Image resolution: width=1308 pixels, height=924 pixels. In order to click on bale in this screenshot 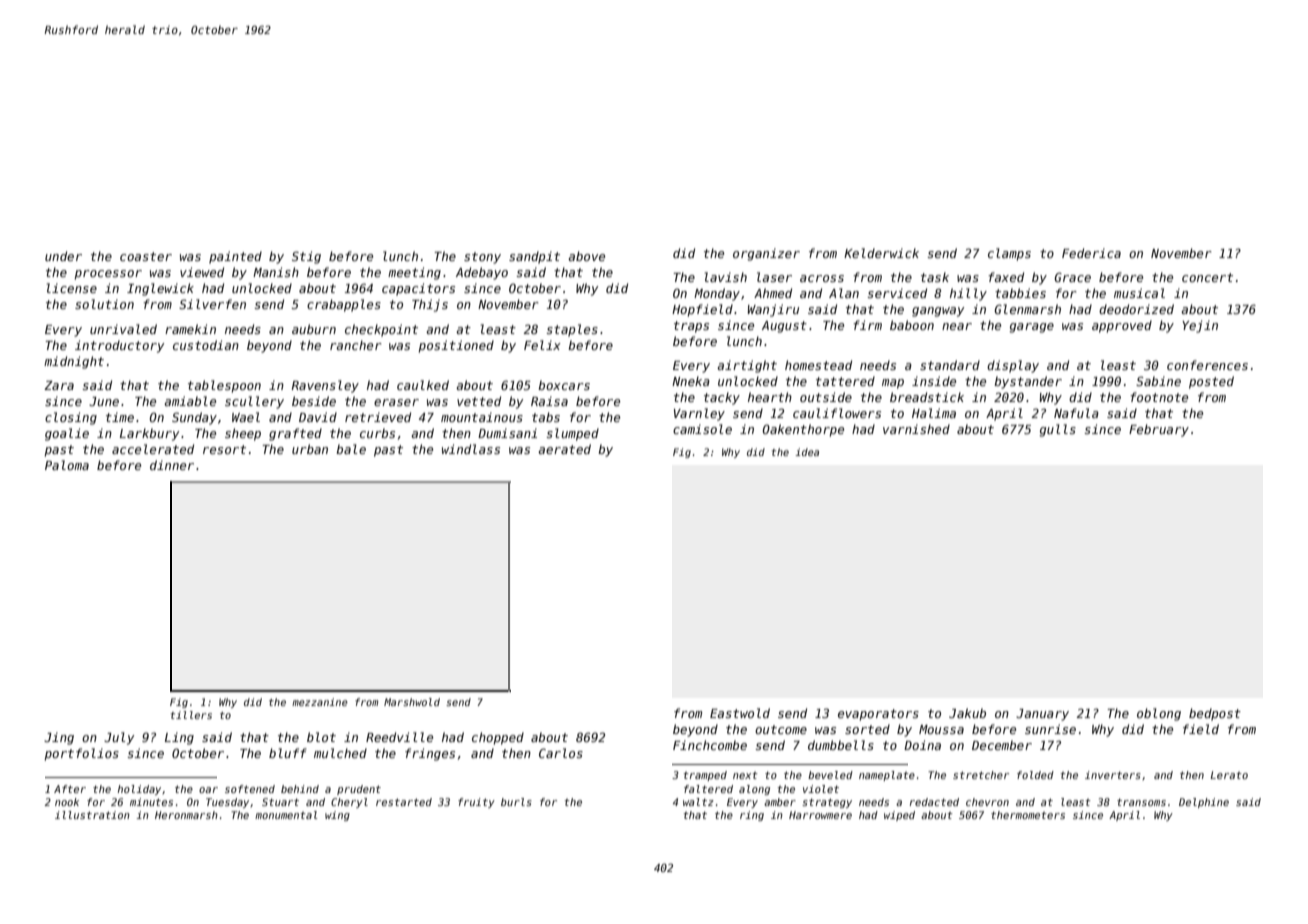, I will do `click(351, 449)`.
